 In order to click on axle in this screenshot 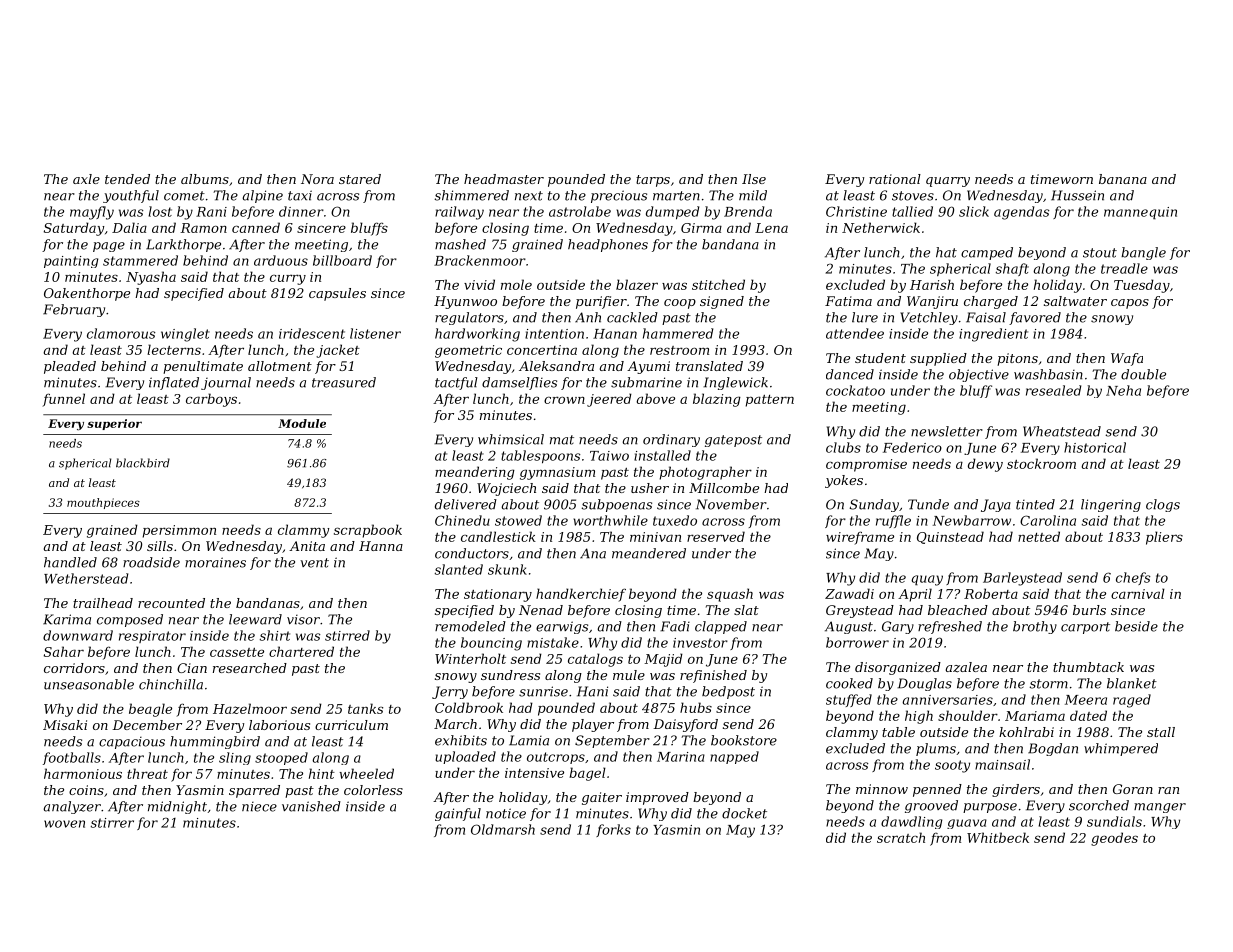, I will do `click(86, 179)`.
